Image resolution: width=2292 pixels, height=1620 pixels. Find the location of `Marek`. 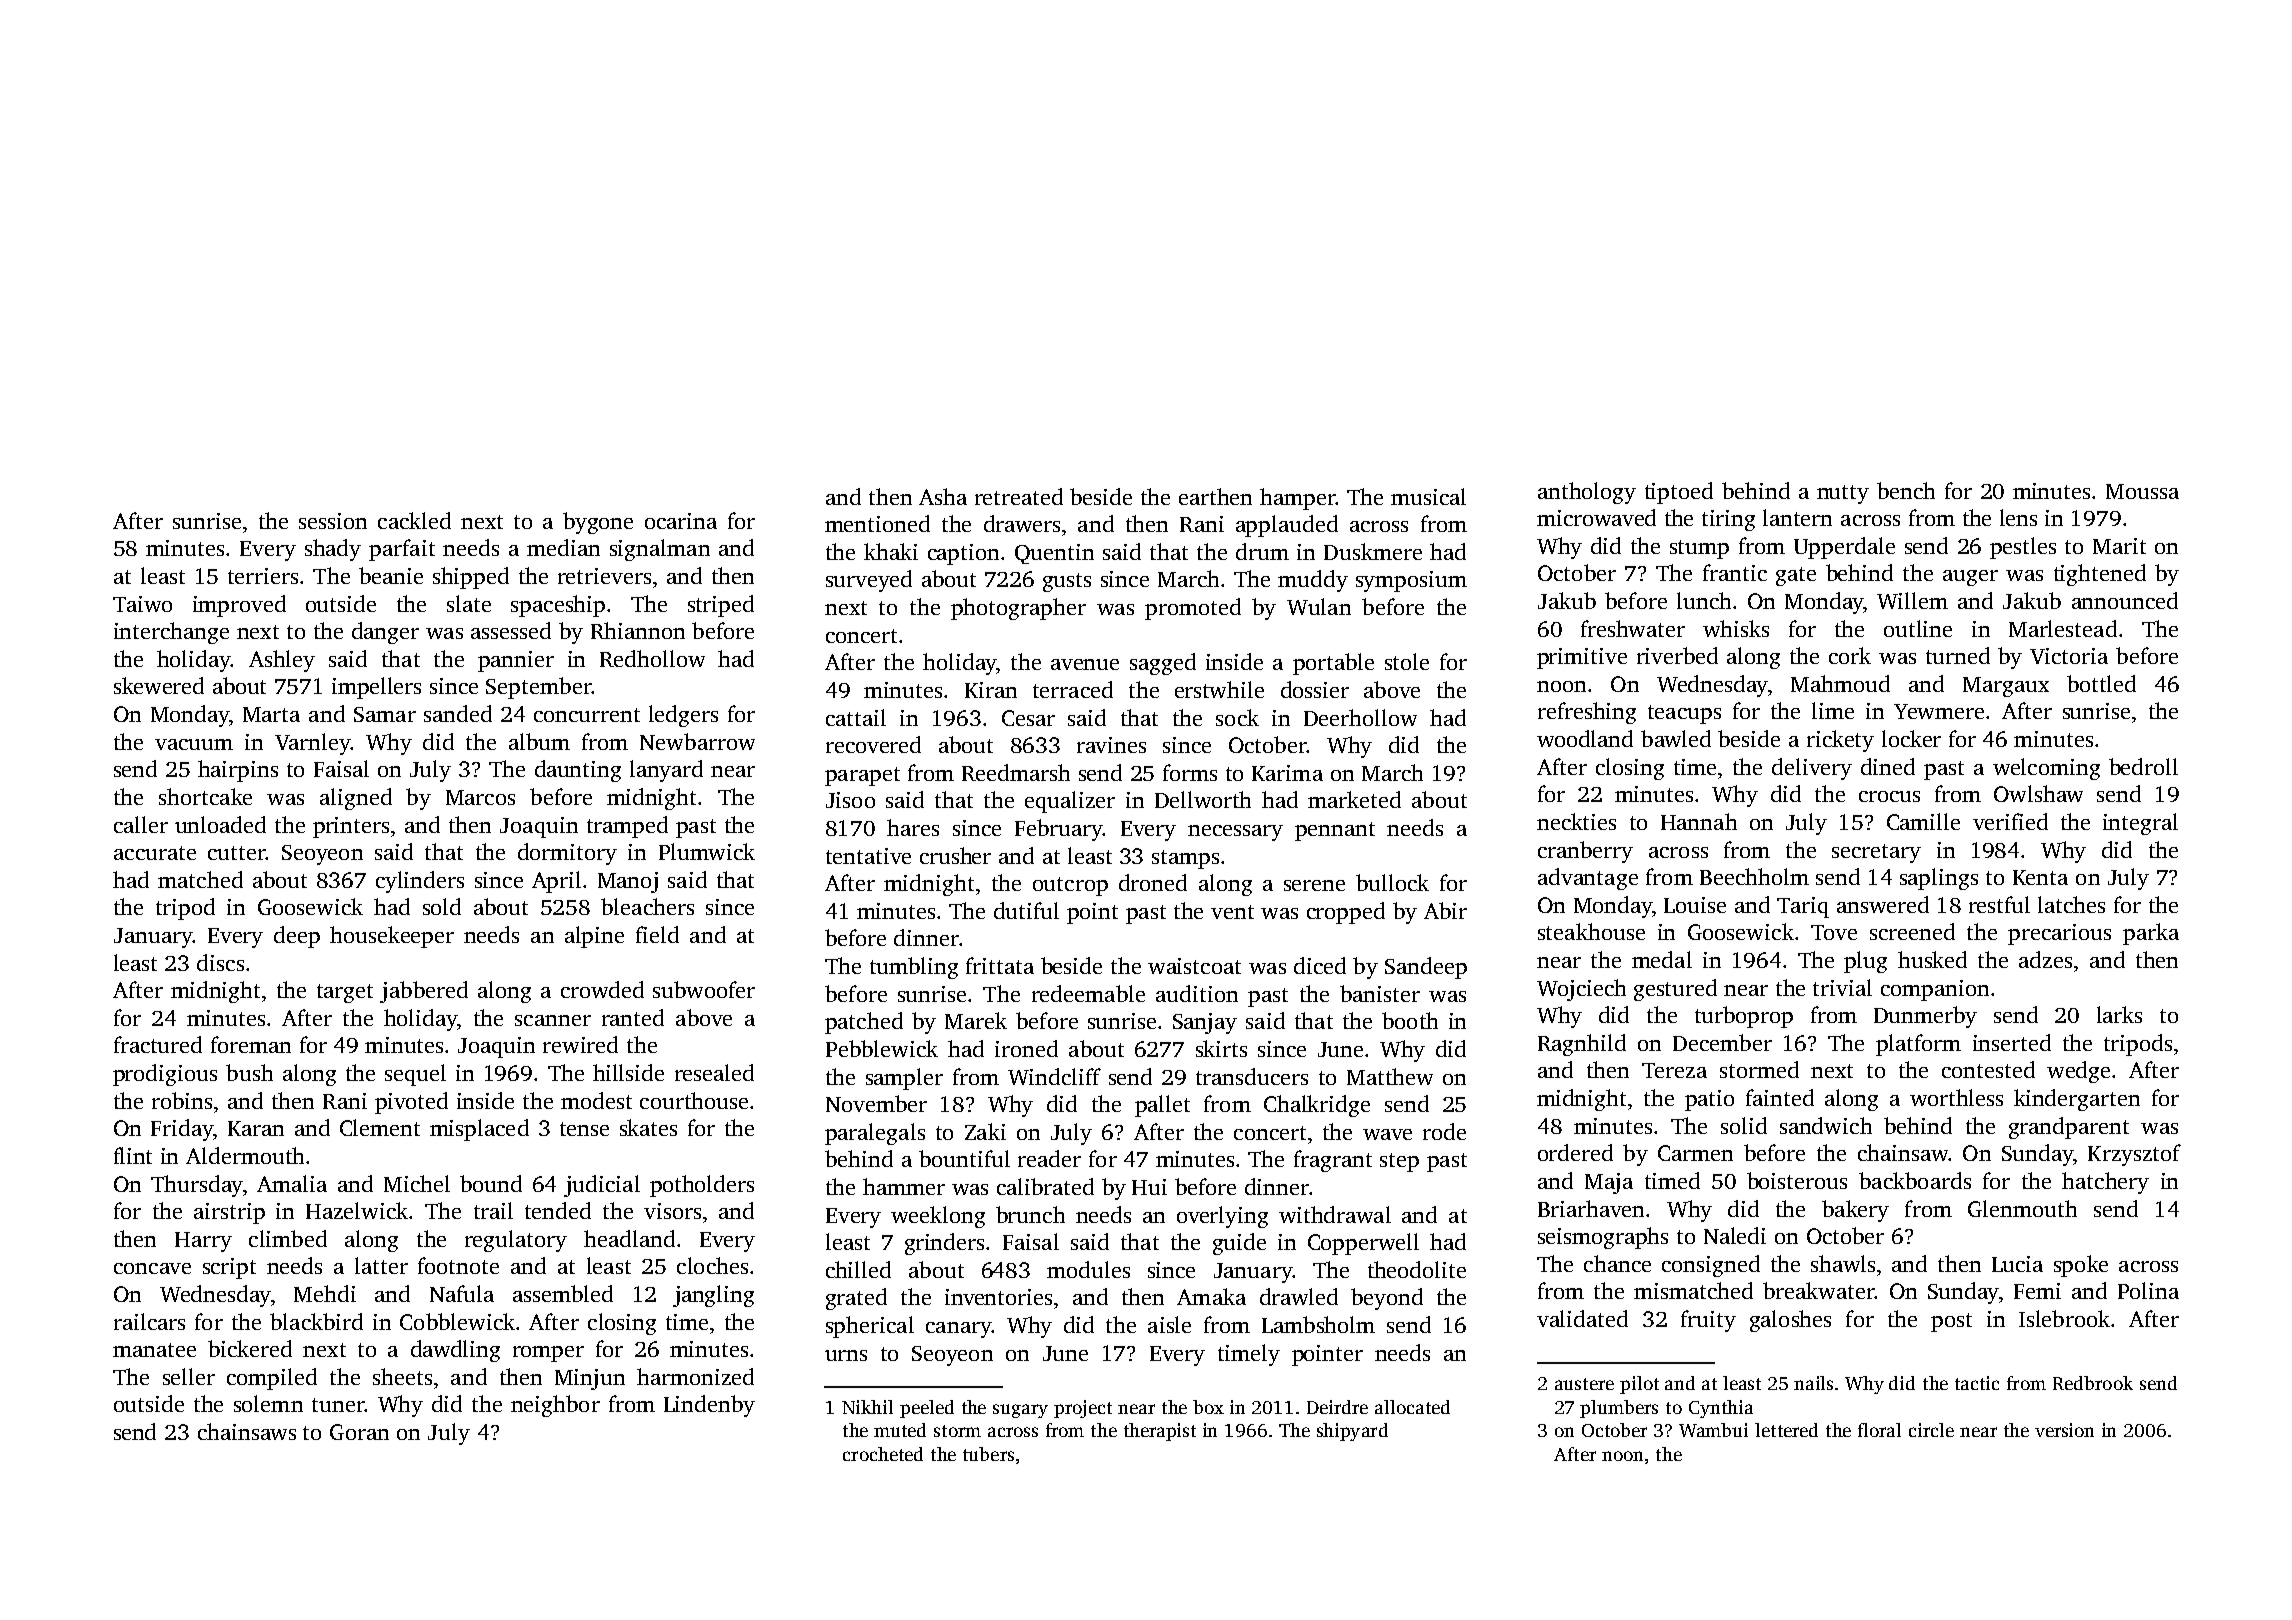

Marek is located at coordinates (976, 1020).
